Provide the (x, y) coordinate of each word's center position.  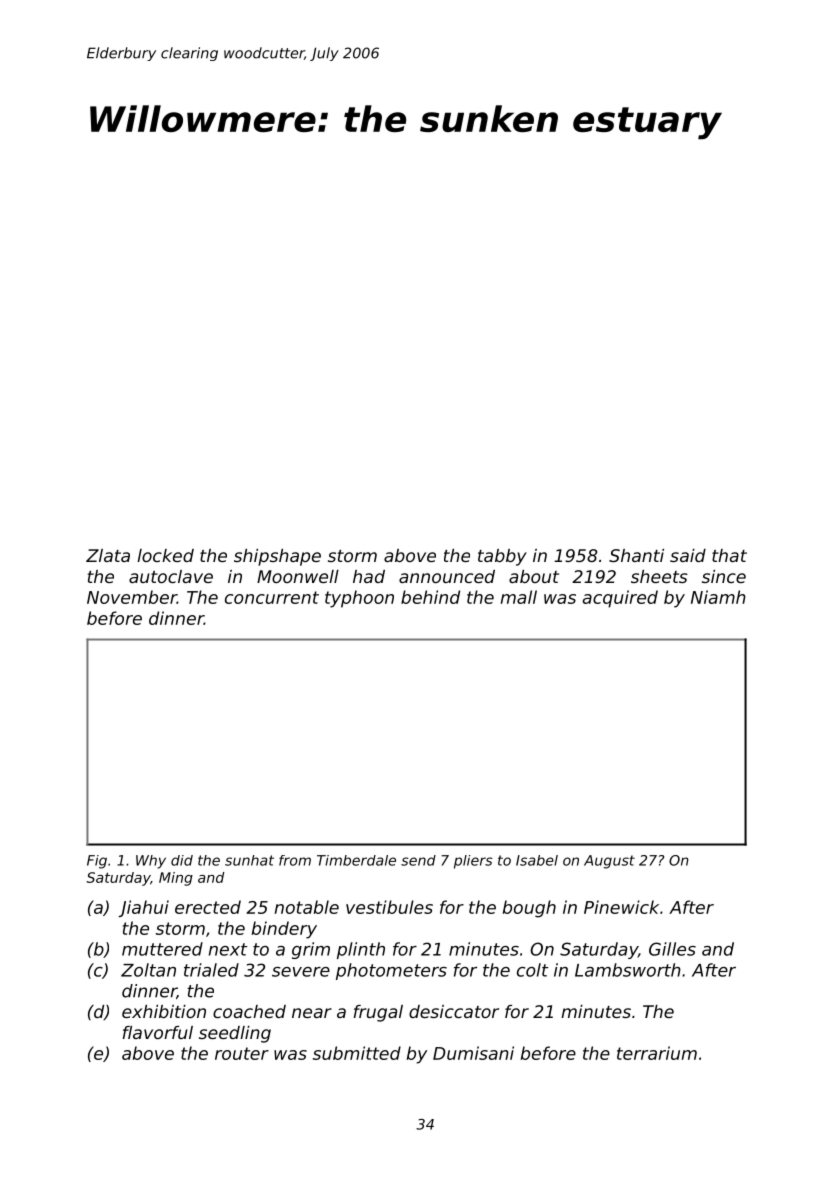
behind (430, 597)
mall (519, 597)
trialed (211, 970)
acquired (620, 599)
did (182, 860)
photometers (391, 971)
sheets (659, 576)
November (132, 597)
